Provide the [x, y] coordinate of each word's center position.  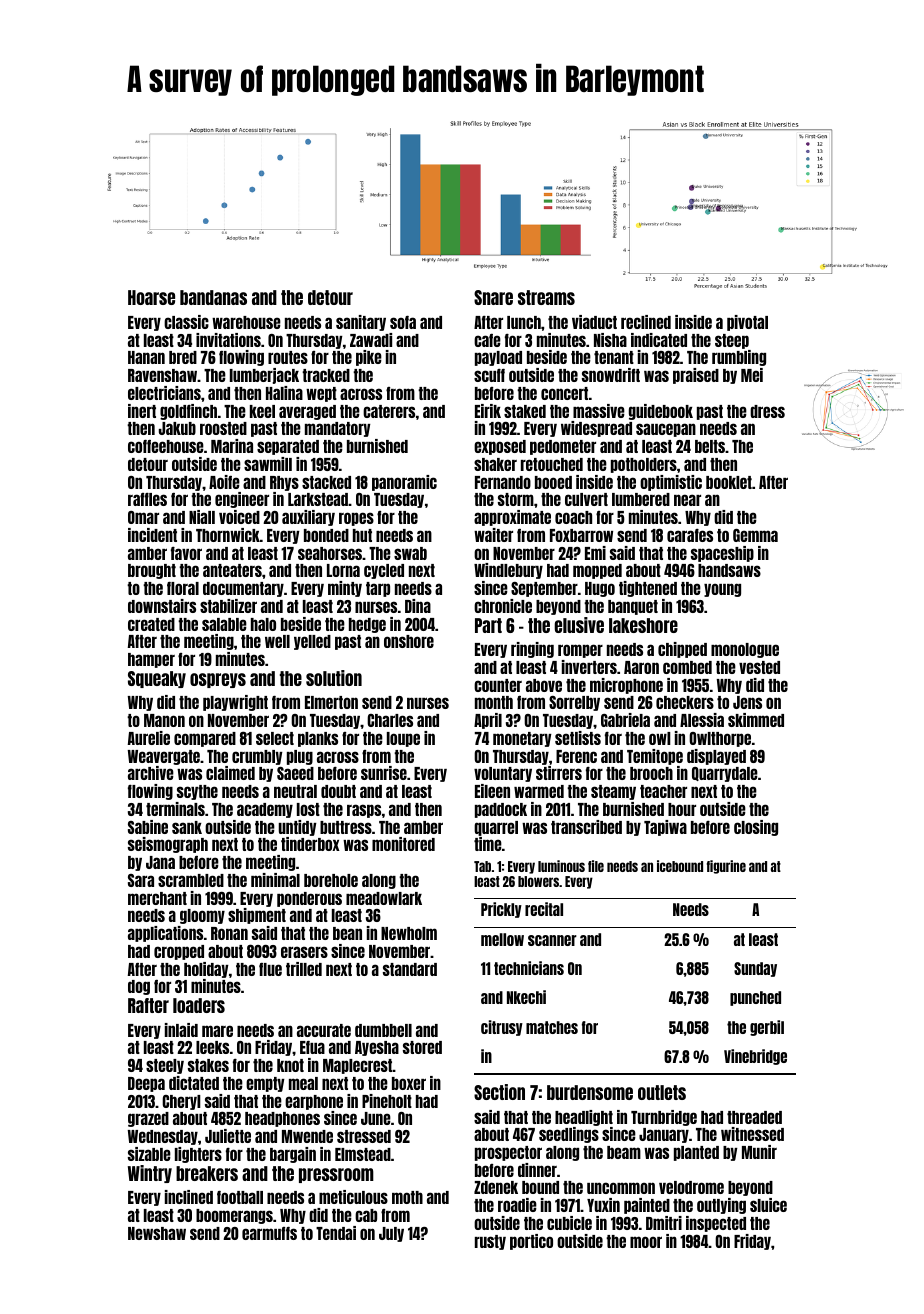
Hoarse [151, 297]
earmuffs [269, 1233]
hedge [367, 625]
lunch [524, 322]
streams [546, 297]
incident [152, 535]
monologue [745, 650]
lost [308, 809]
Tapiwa [665, 828]
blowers [538, 881]
